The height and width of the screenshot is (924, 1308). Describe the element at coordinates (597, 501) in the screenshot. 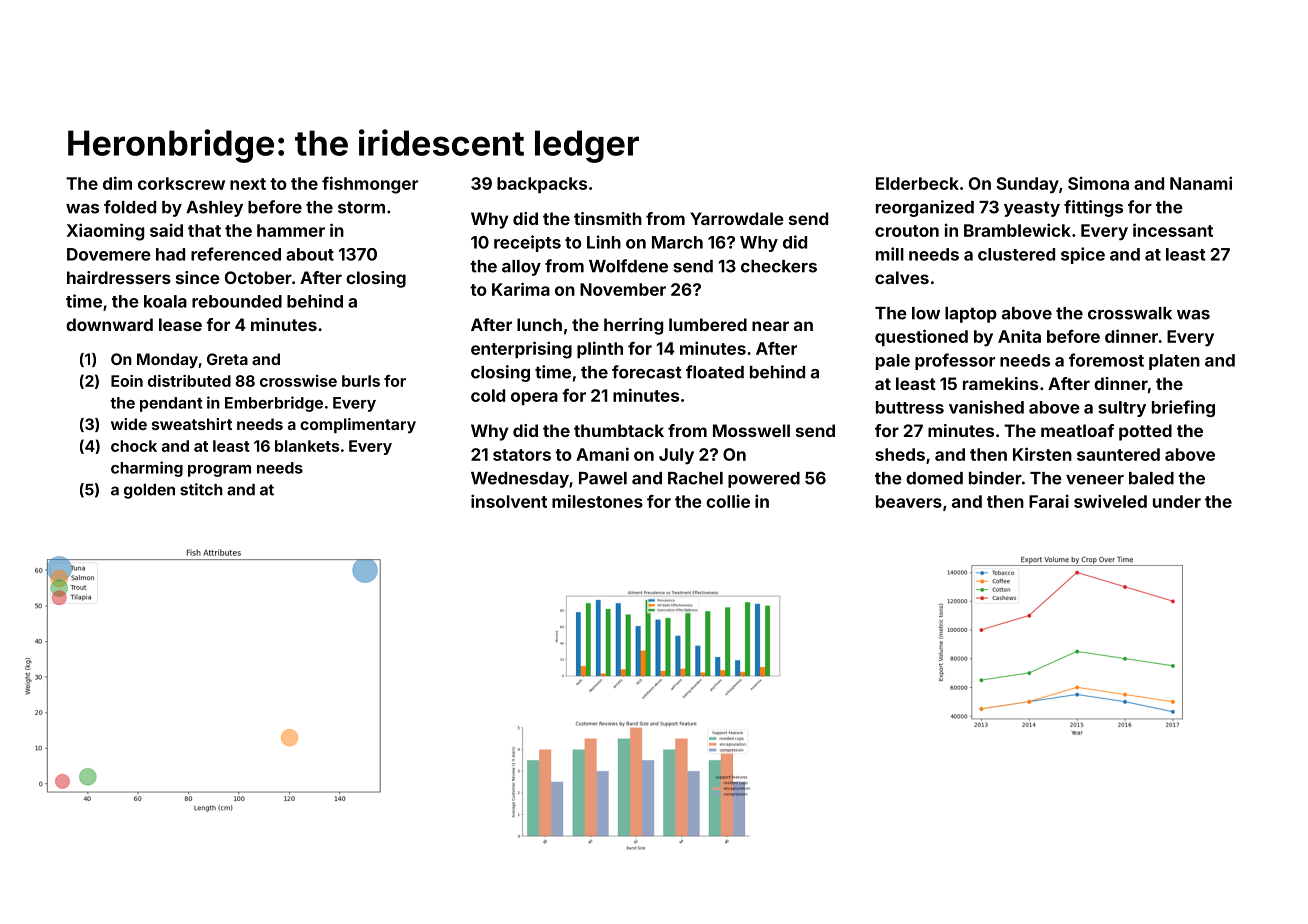

I see `milestones` at that location.
